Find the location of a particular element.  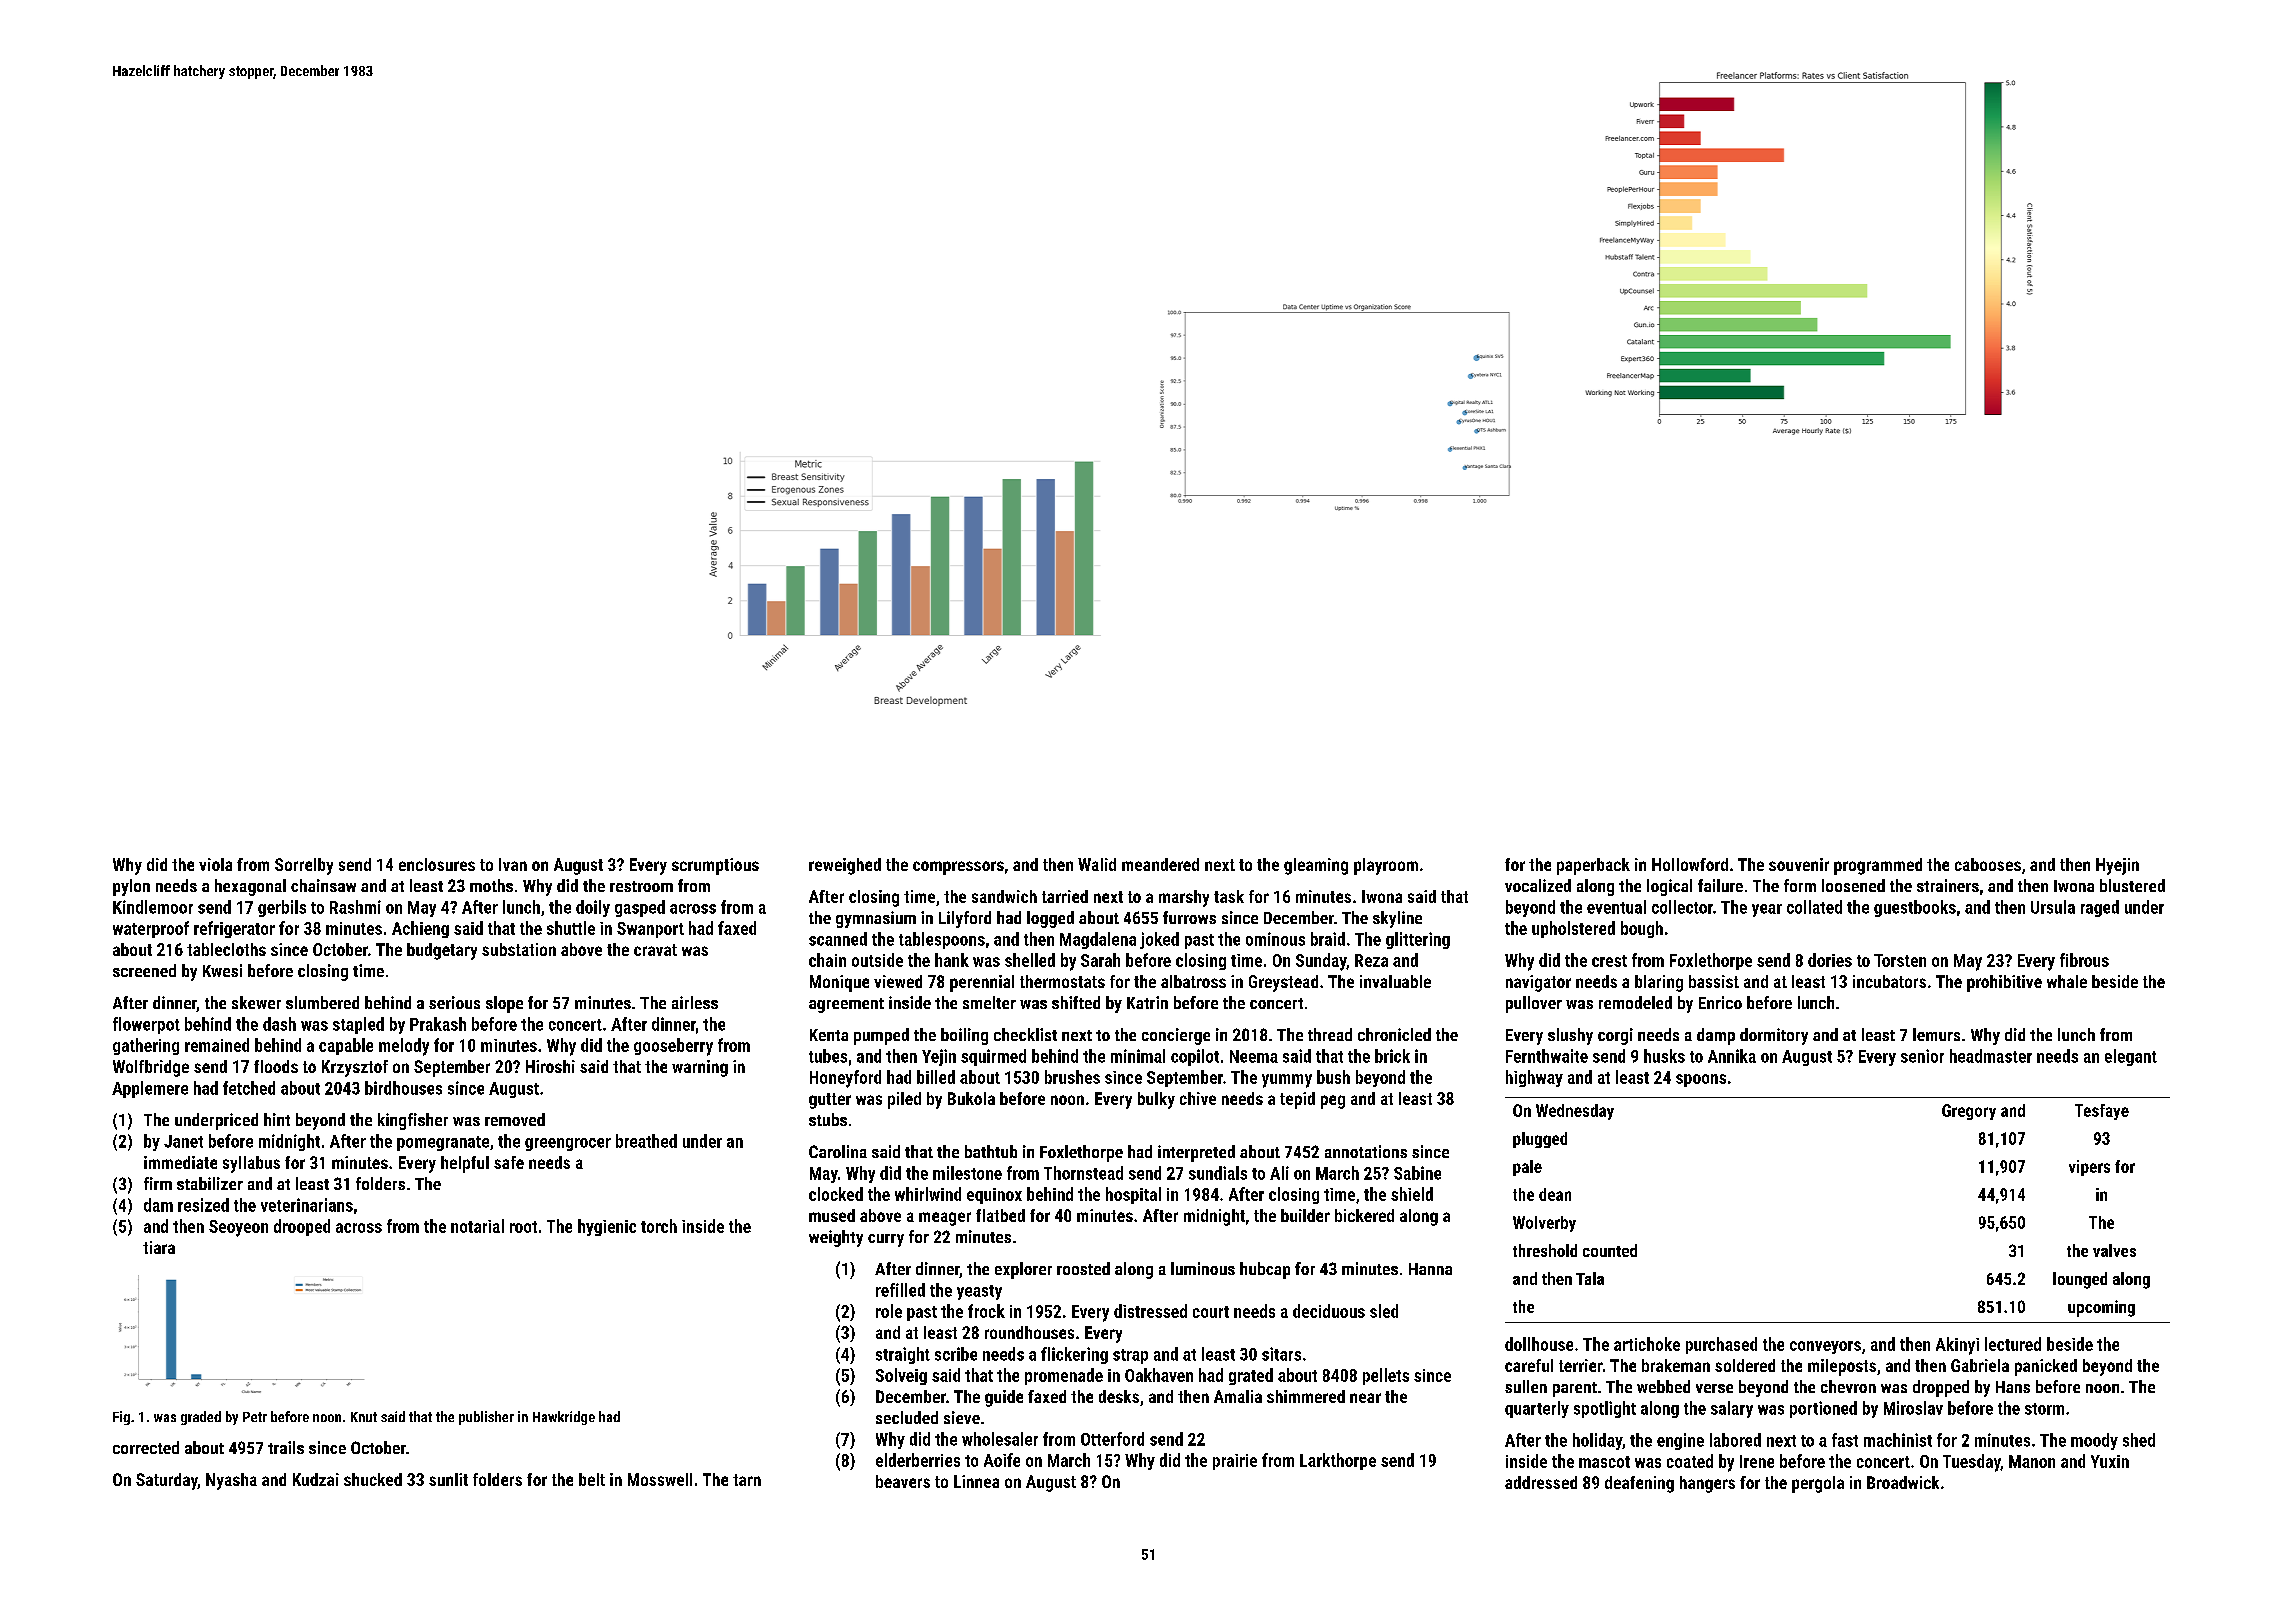

Larkthorpe is located at coordinates (1338, 1461).
